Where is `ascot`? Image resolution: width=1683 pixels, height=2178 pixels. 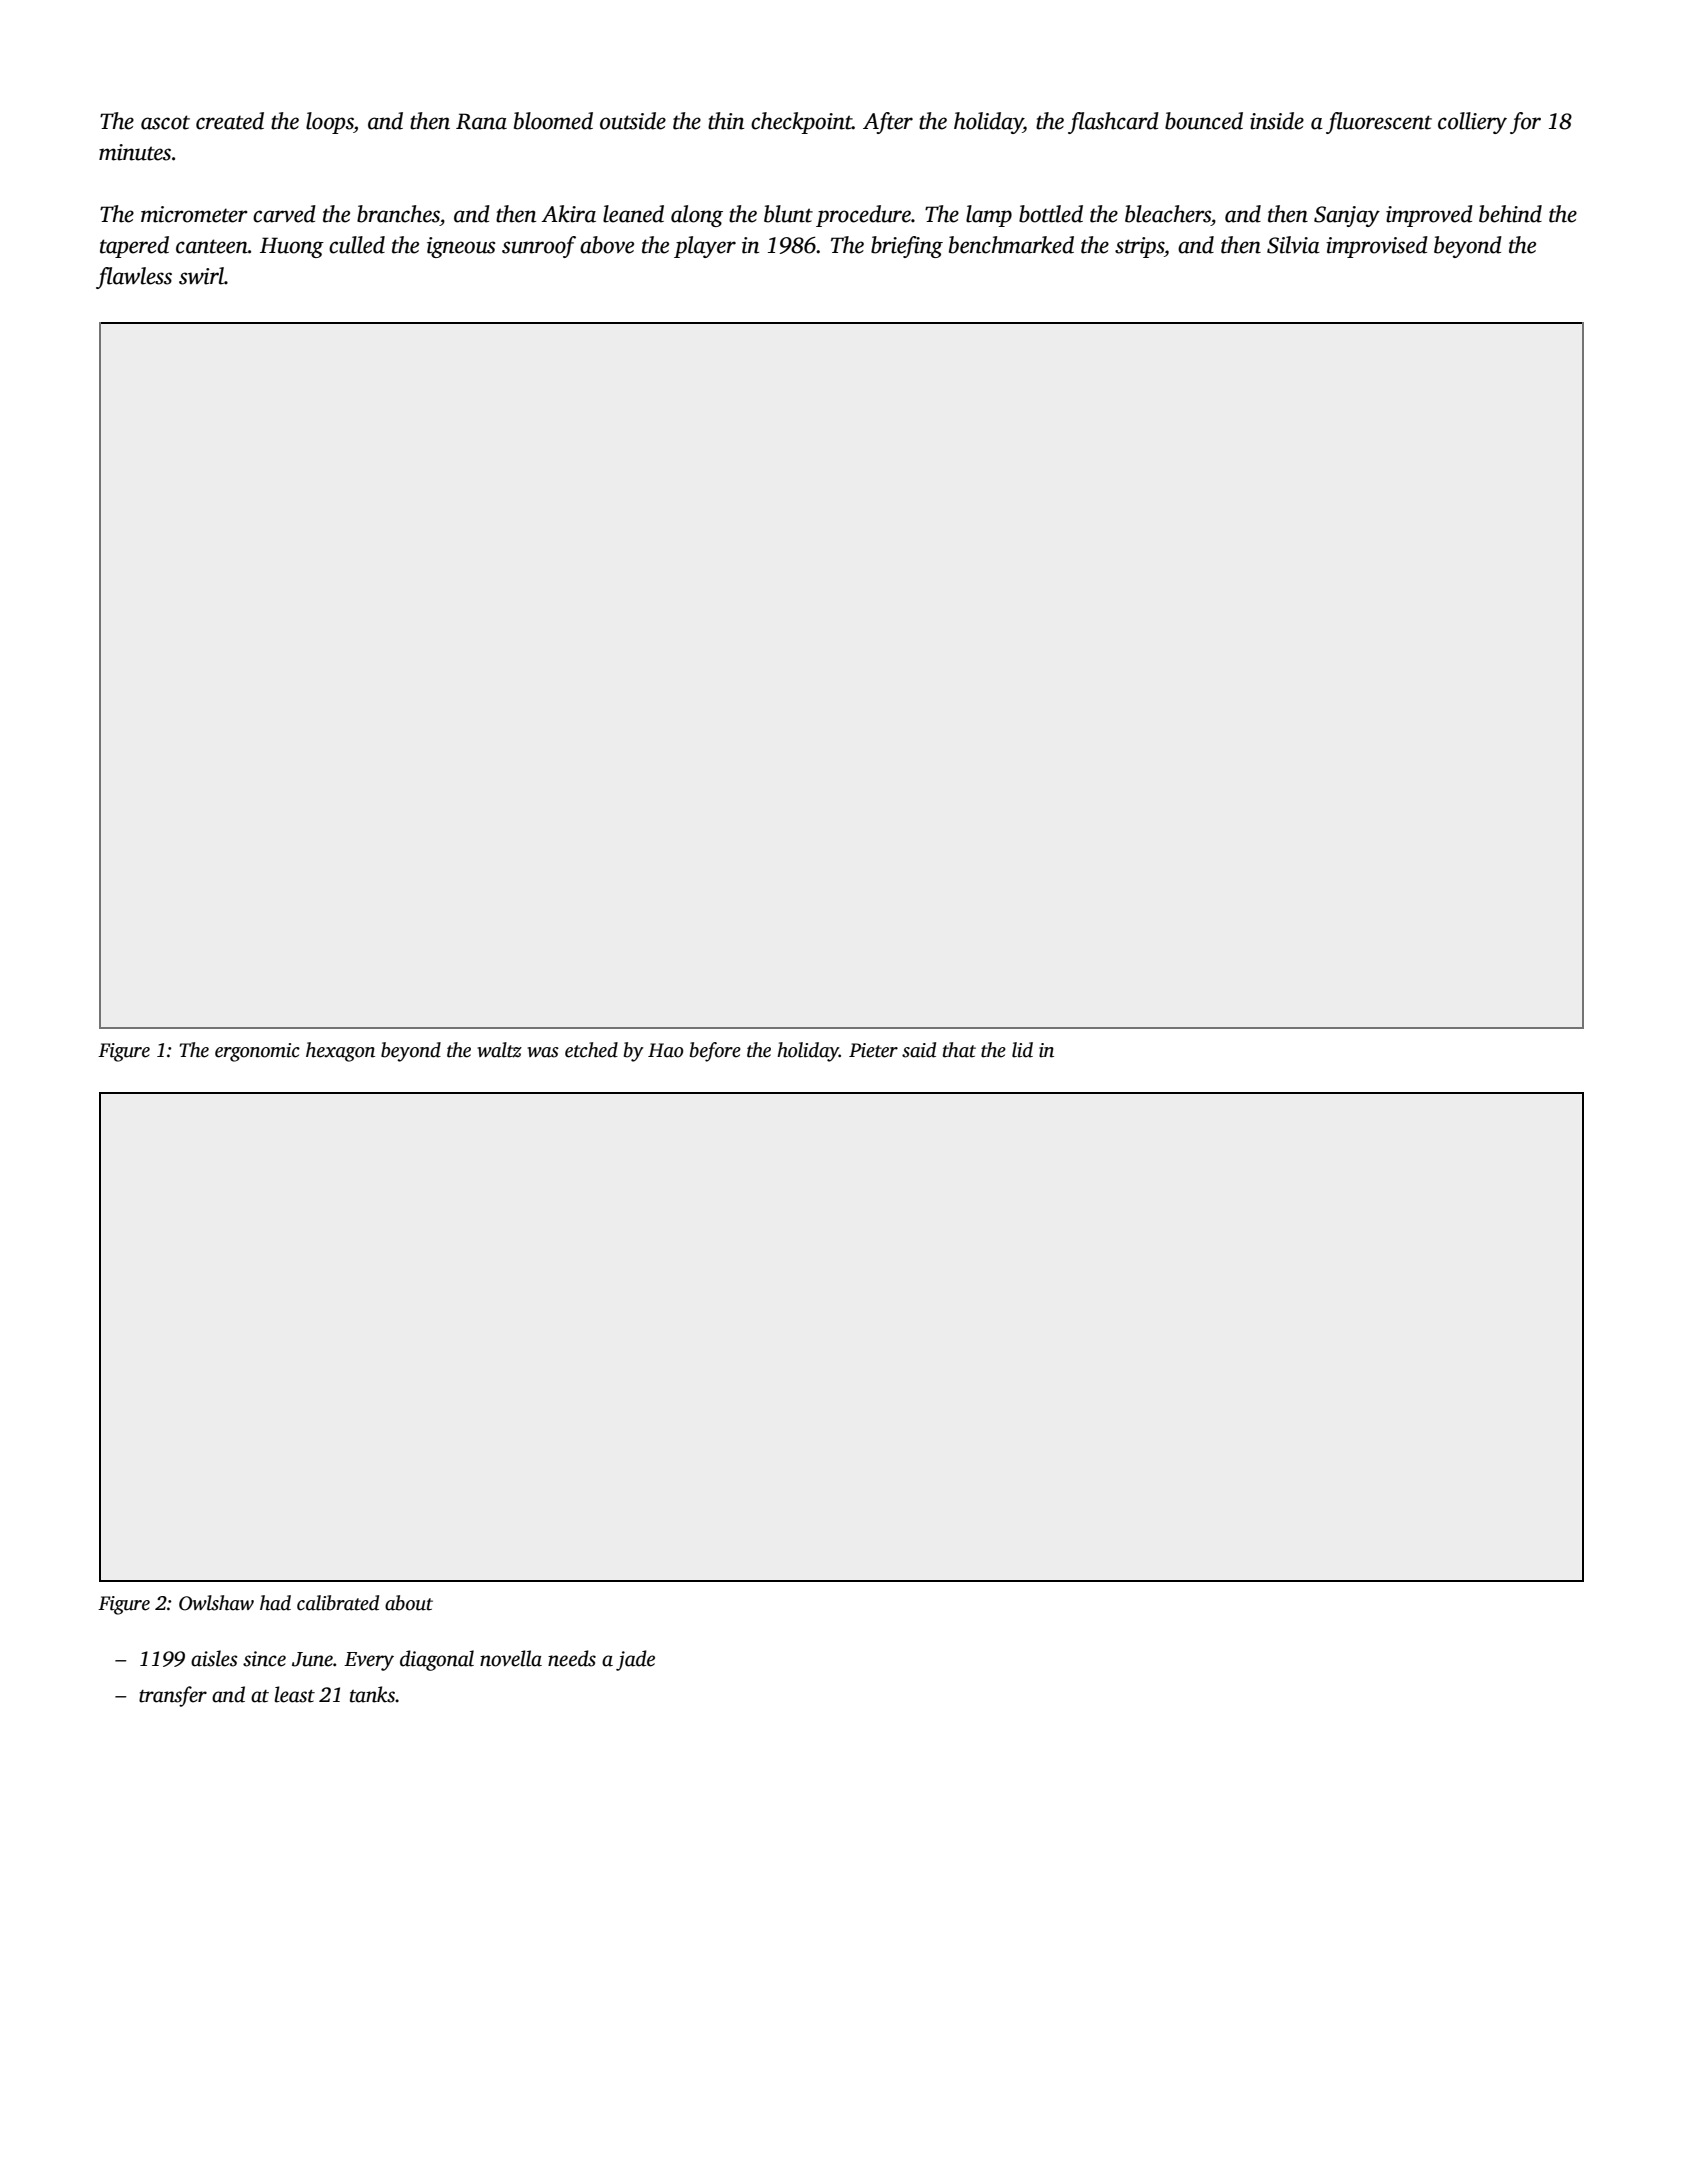 ascot is located at coordinates (165, 122).
